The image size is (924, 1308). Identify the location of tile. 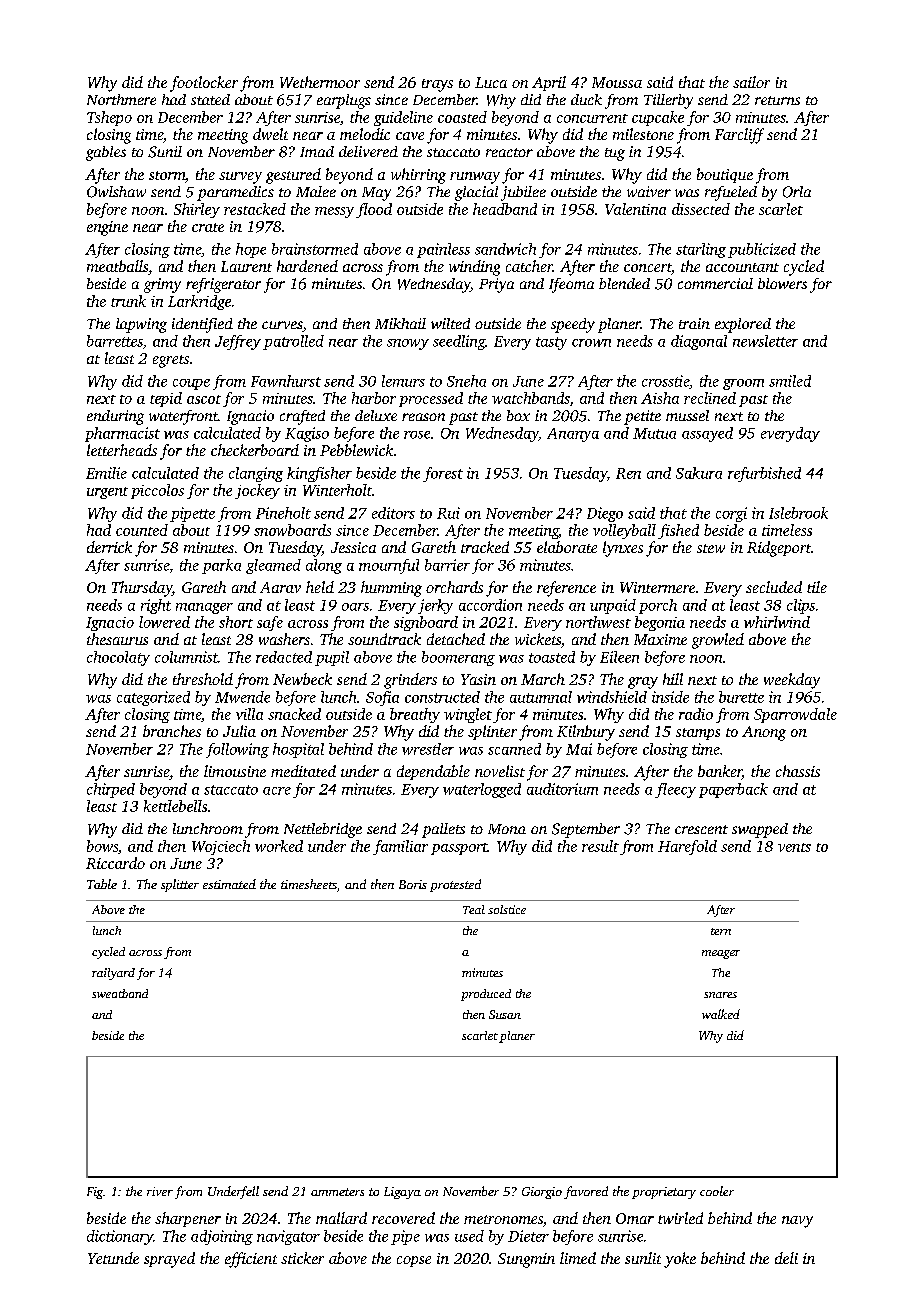
(817, 587).
